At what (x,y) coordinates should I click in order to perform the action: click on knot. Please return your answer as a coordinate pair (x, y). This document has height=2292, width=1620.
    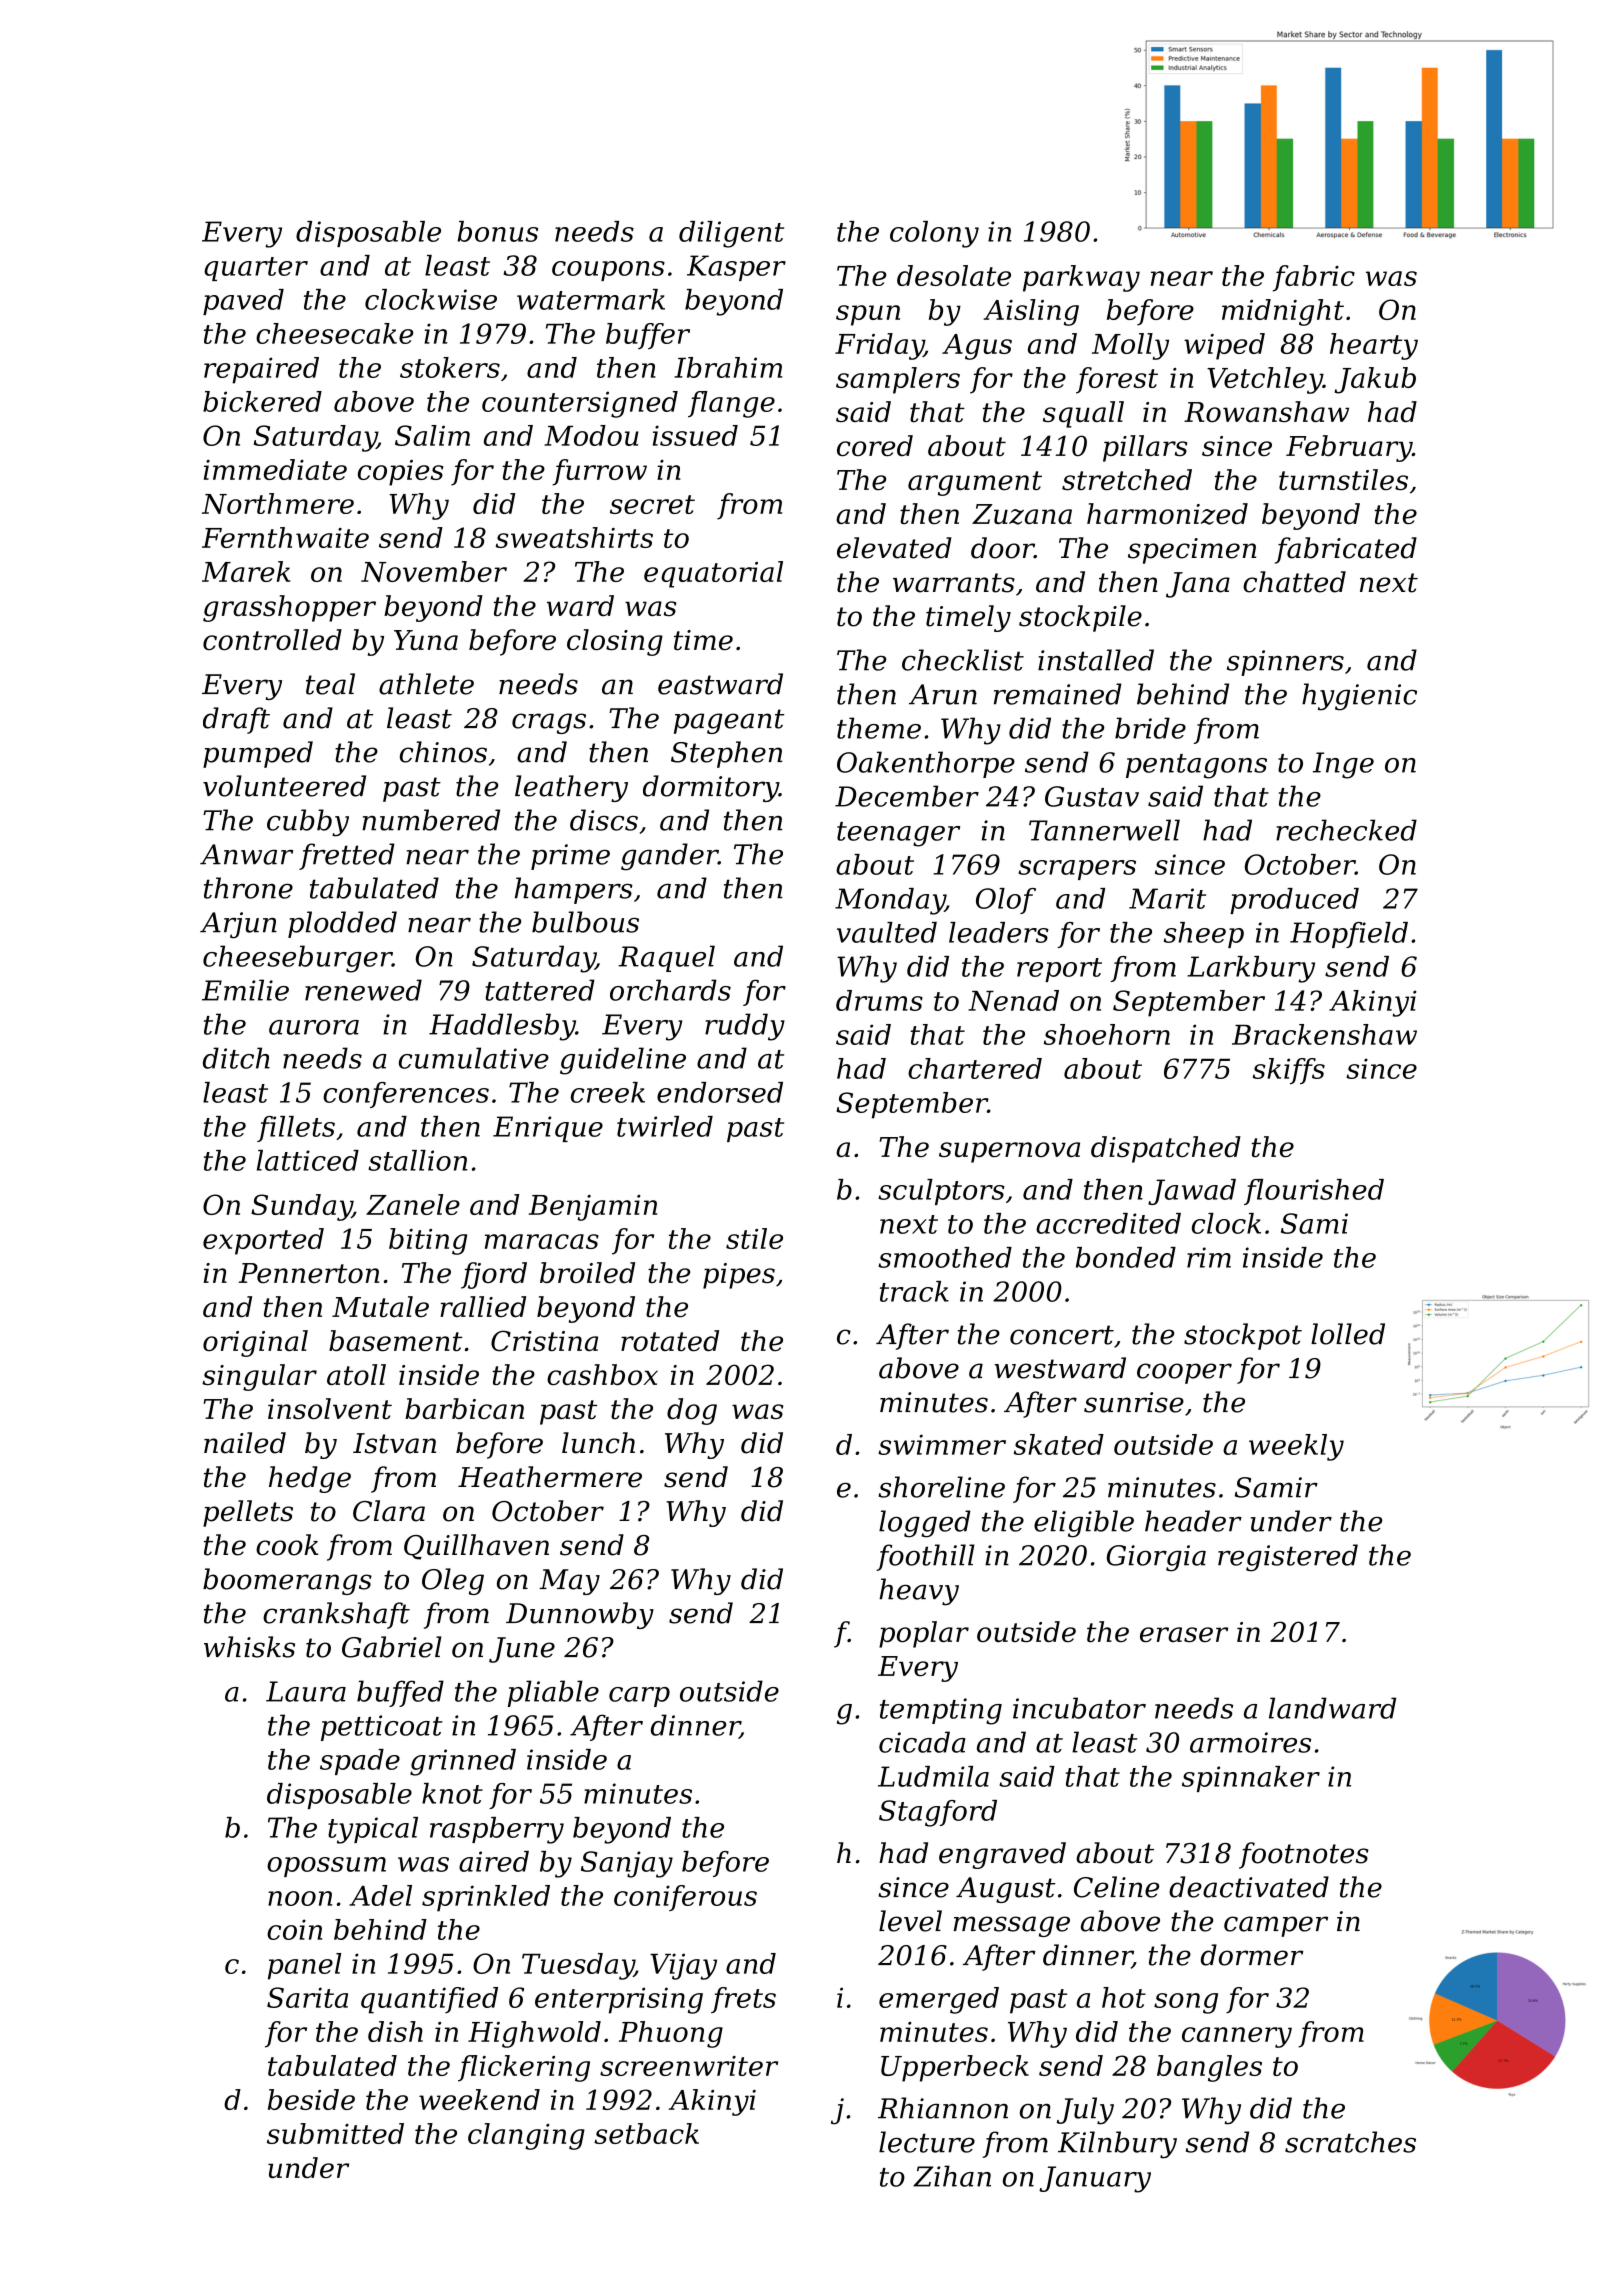
    Looking at the image, I should click on (452, 1793).
